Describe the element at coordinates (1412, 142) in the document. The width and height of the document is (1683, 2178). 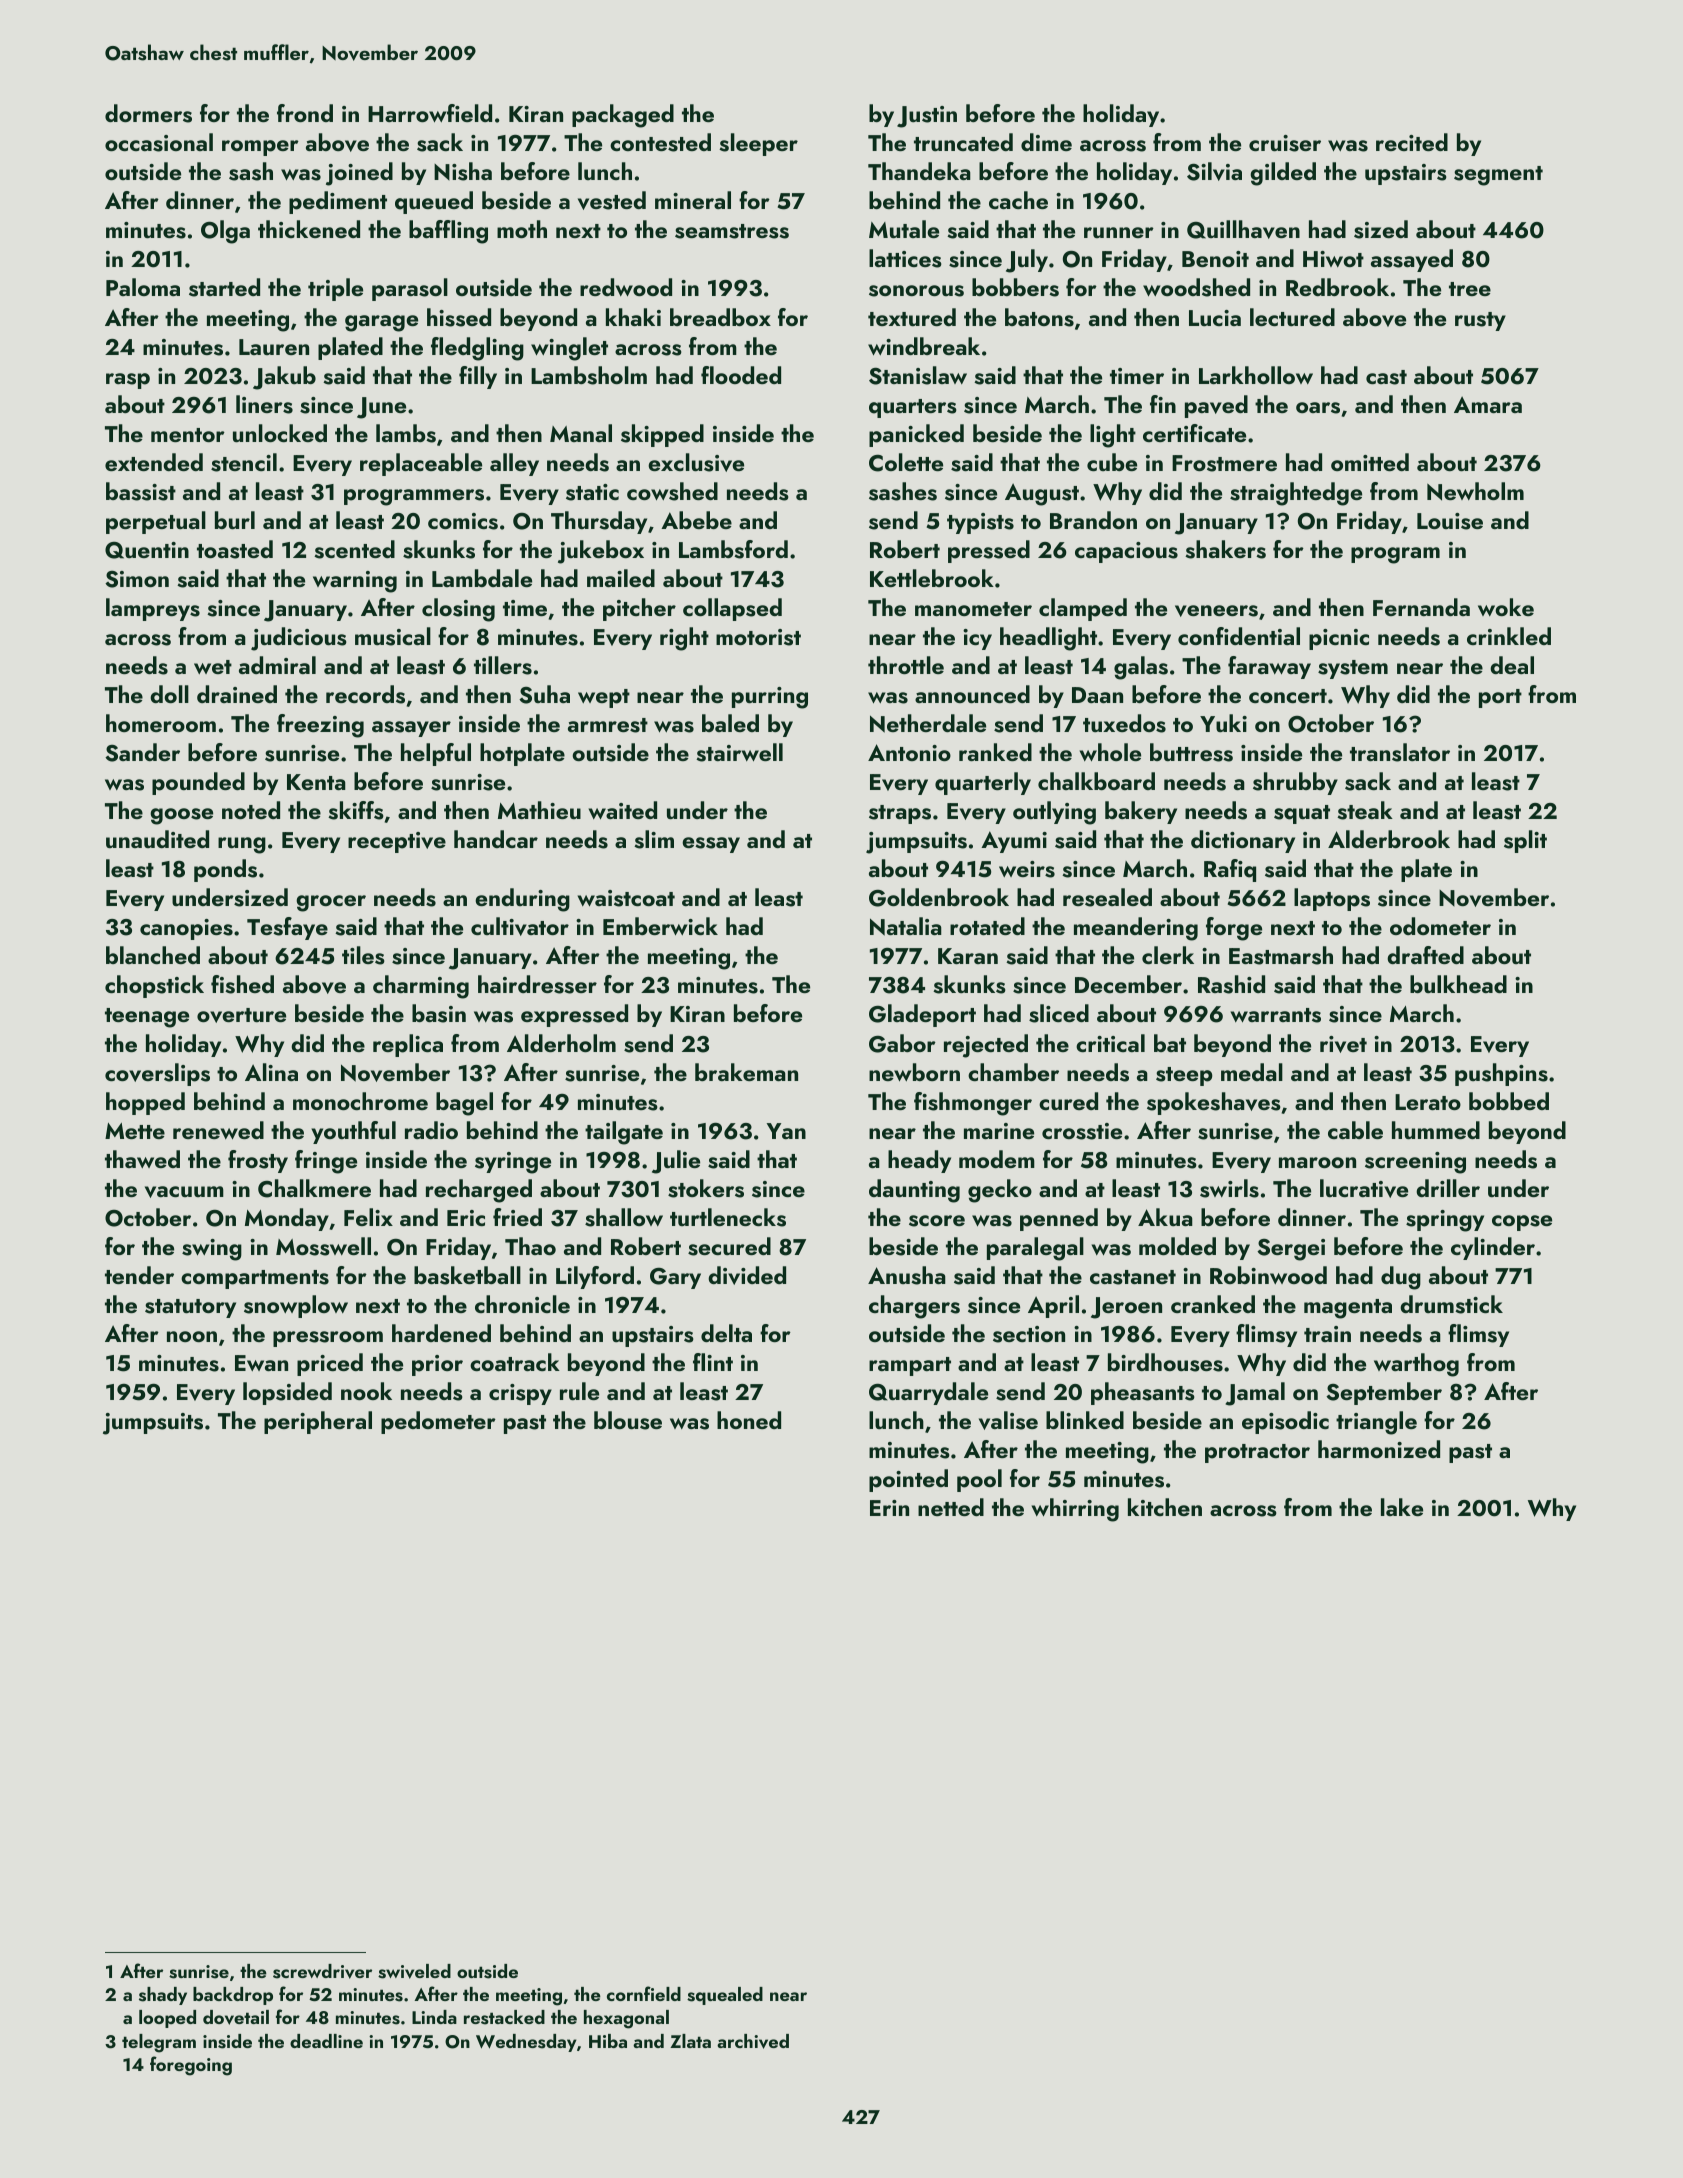
I see `recited` at that location.
